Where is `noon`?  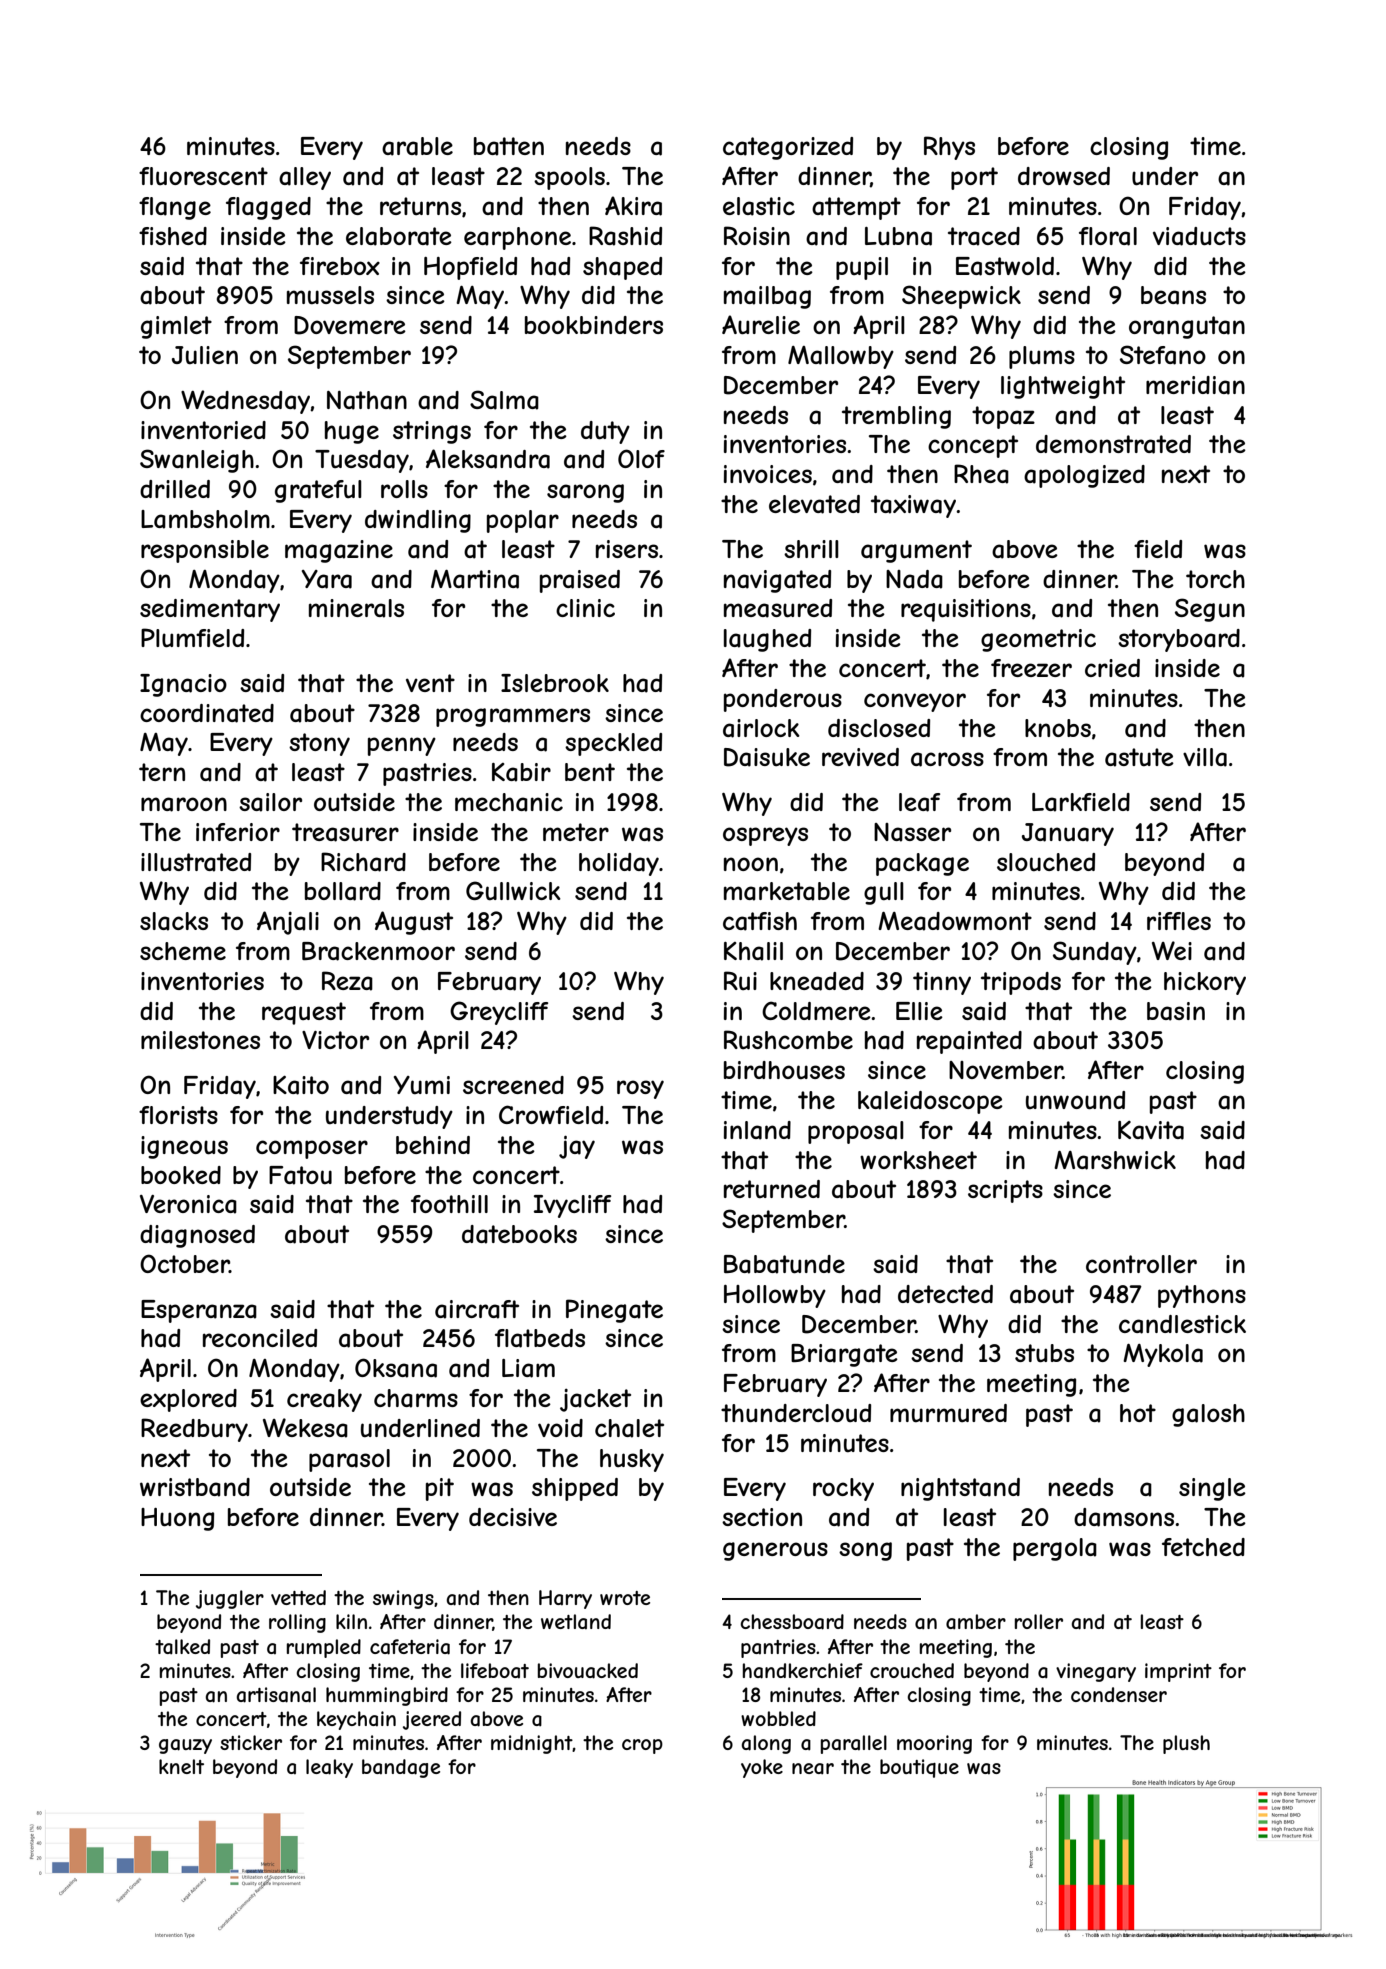 noon is located at coordinates (751, 864).
